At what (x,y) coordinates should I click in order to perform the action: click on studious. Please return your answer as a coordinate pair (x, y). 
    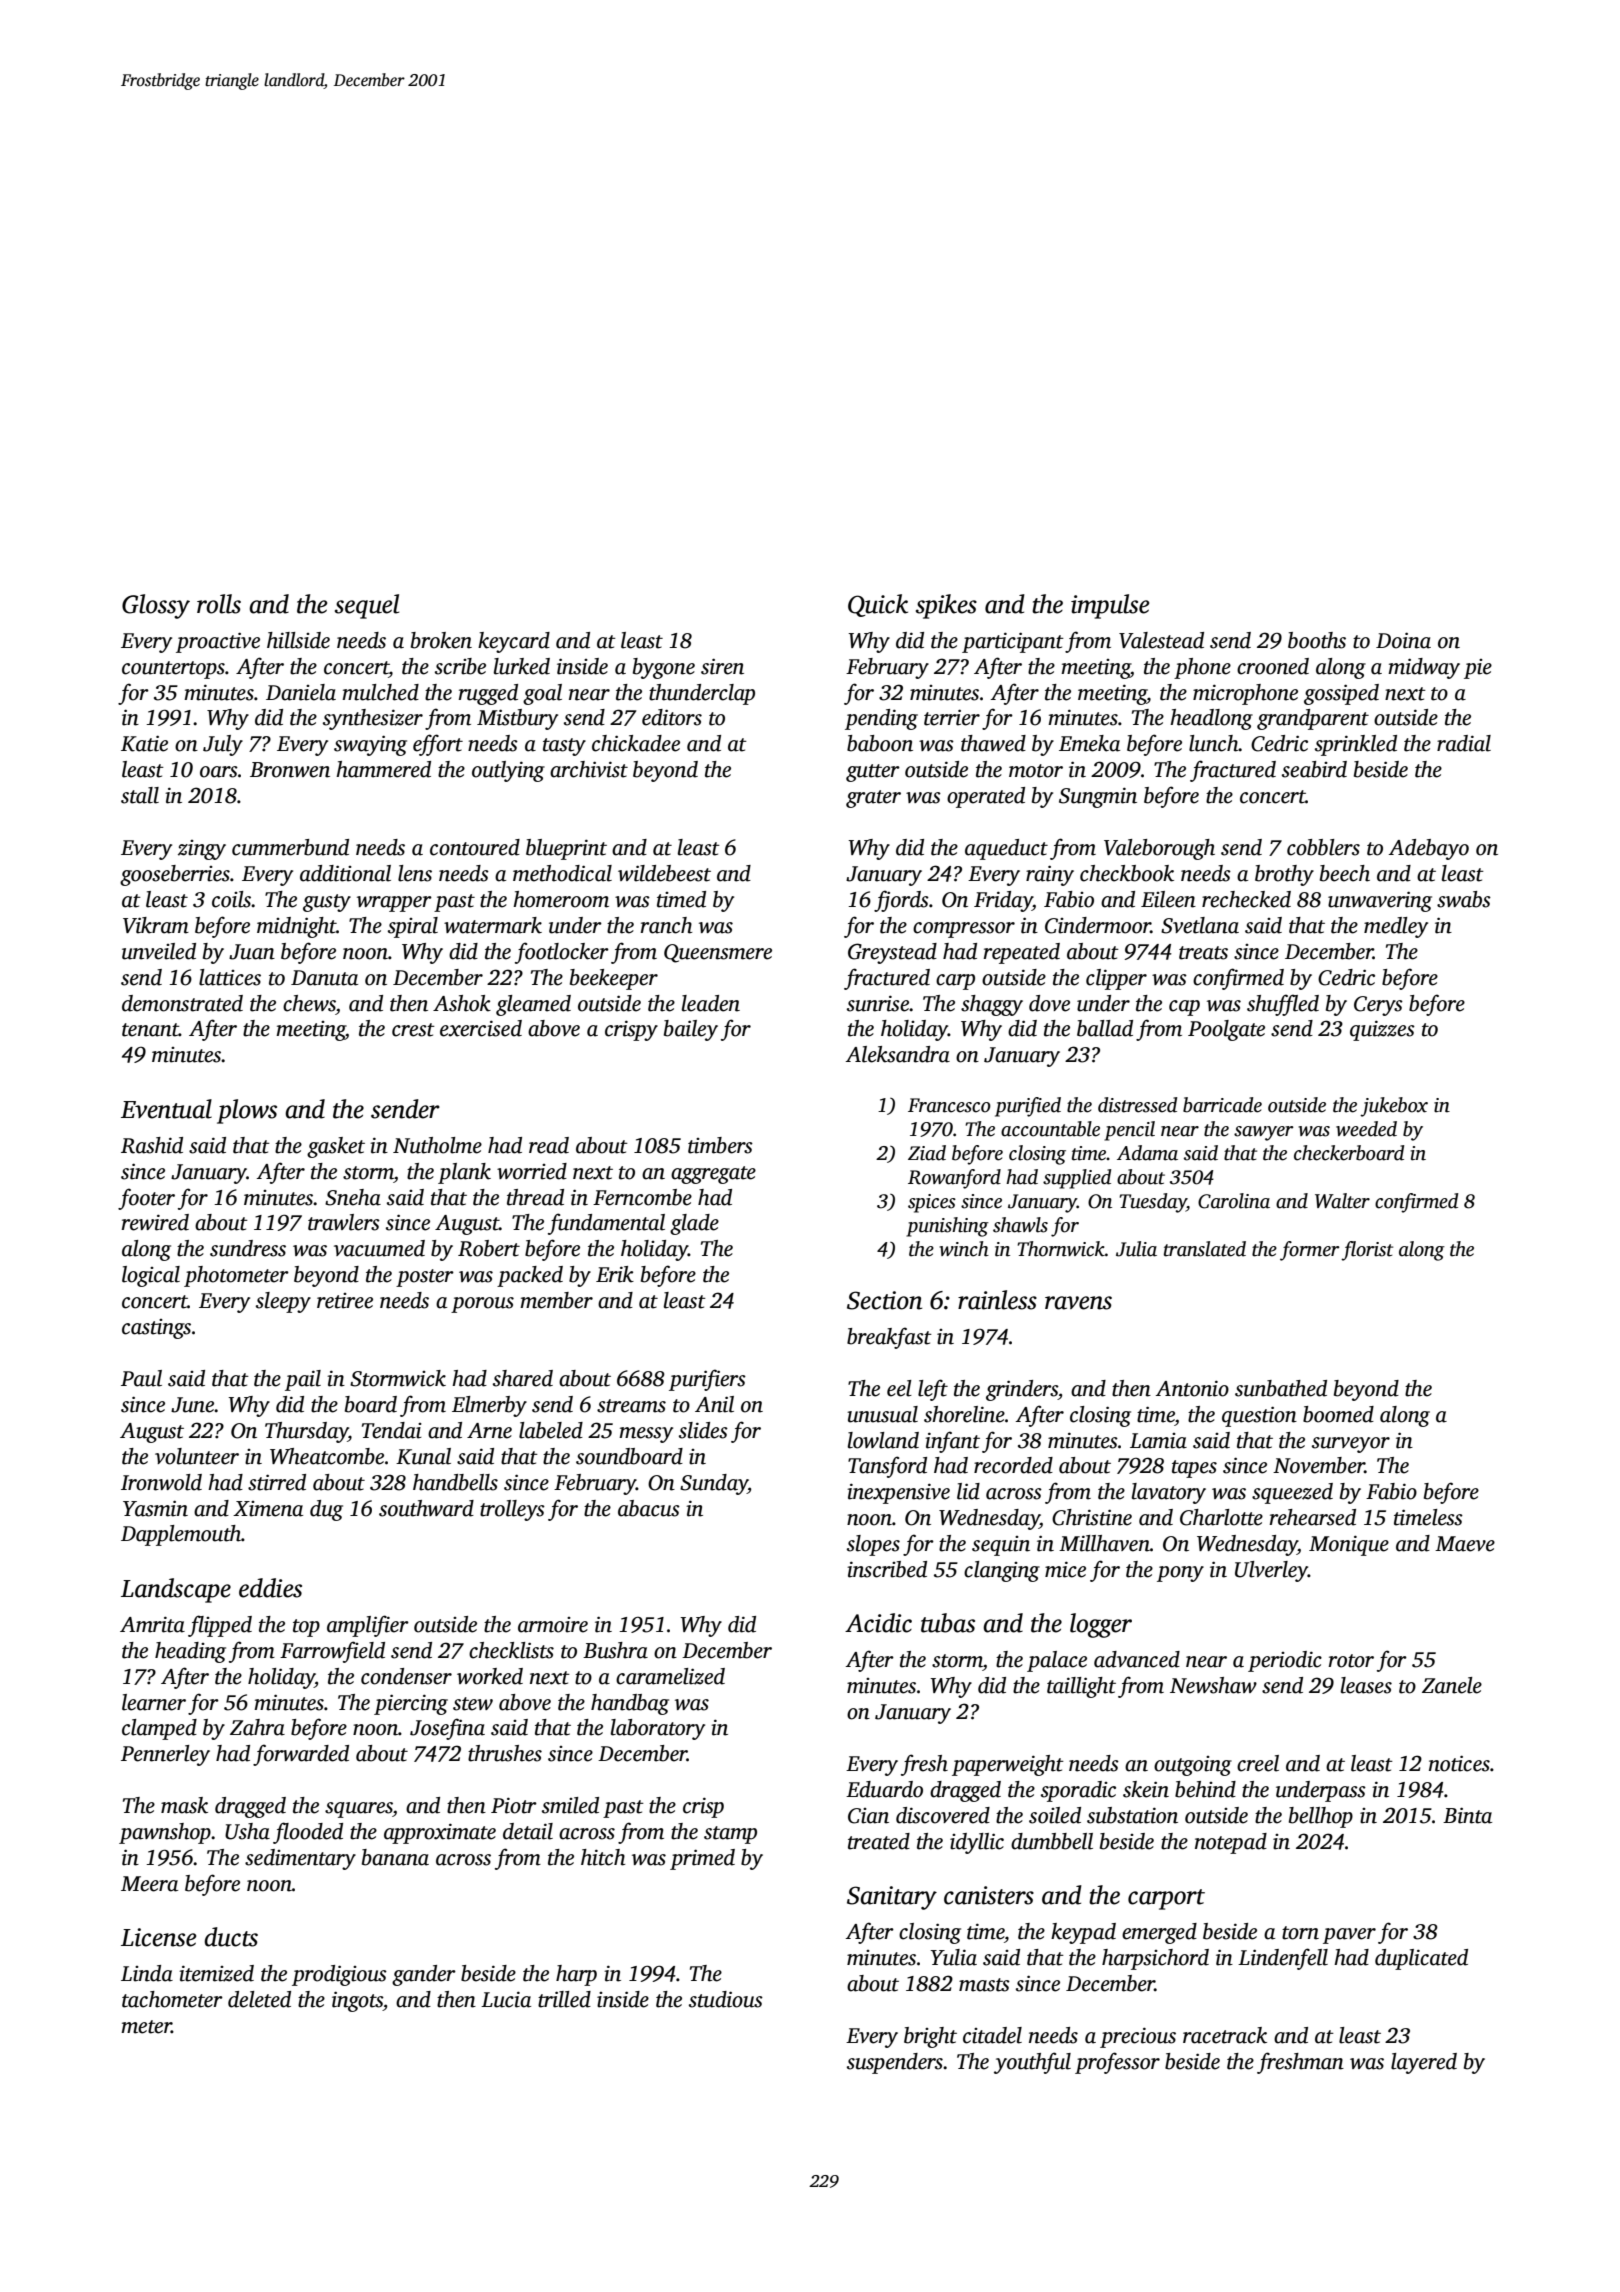
    Looking at the image, I should click on (726, 1999).
